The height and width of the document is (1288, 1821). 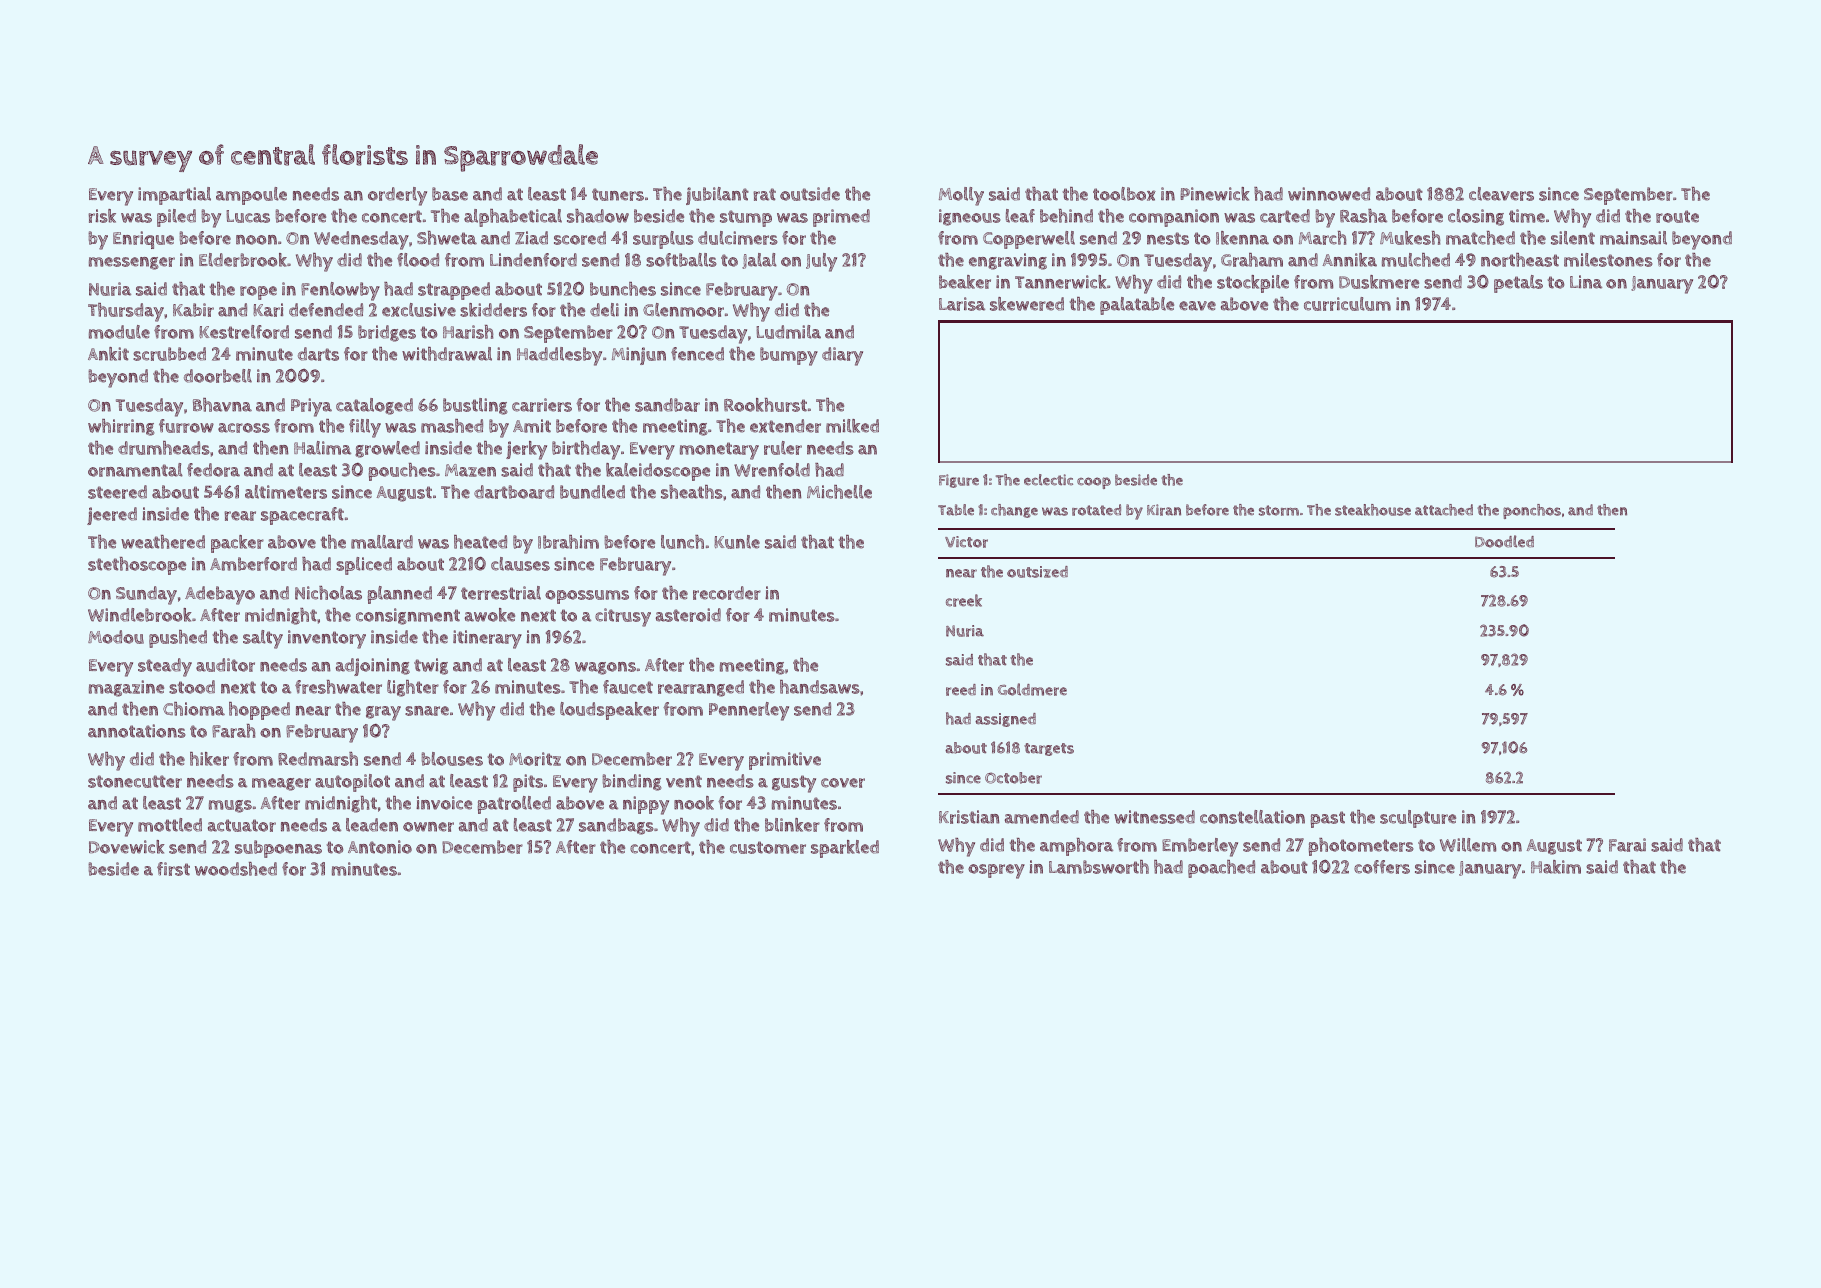 What do you see at coordinates (1677, 216) in the document?
I see `route` at bounding box center [1677, 216].
